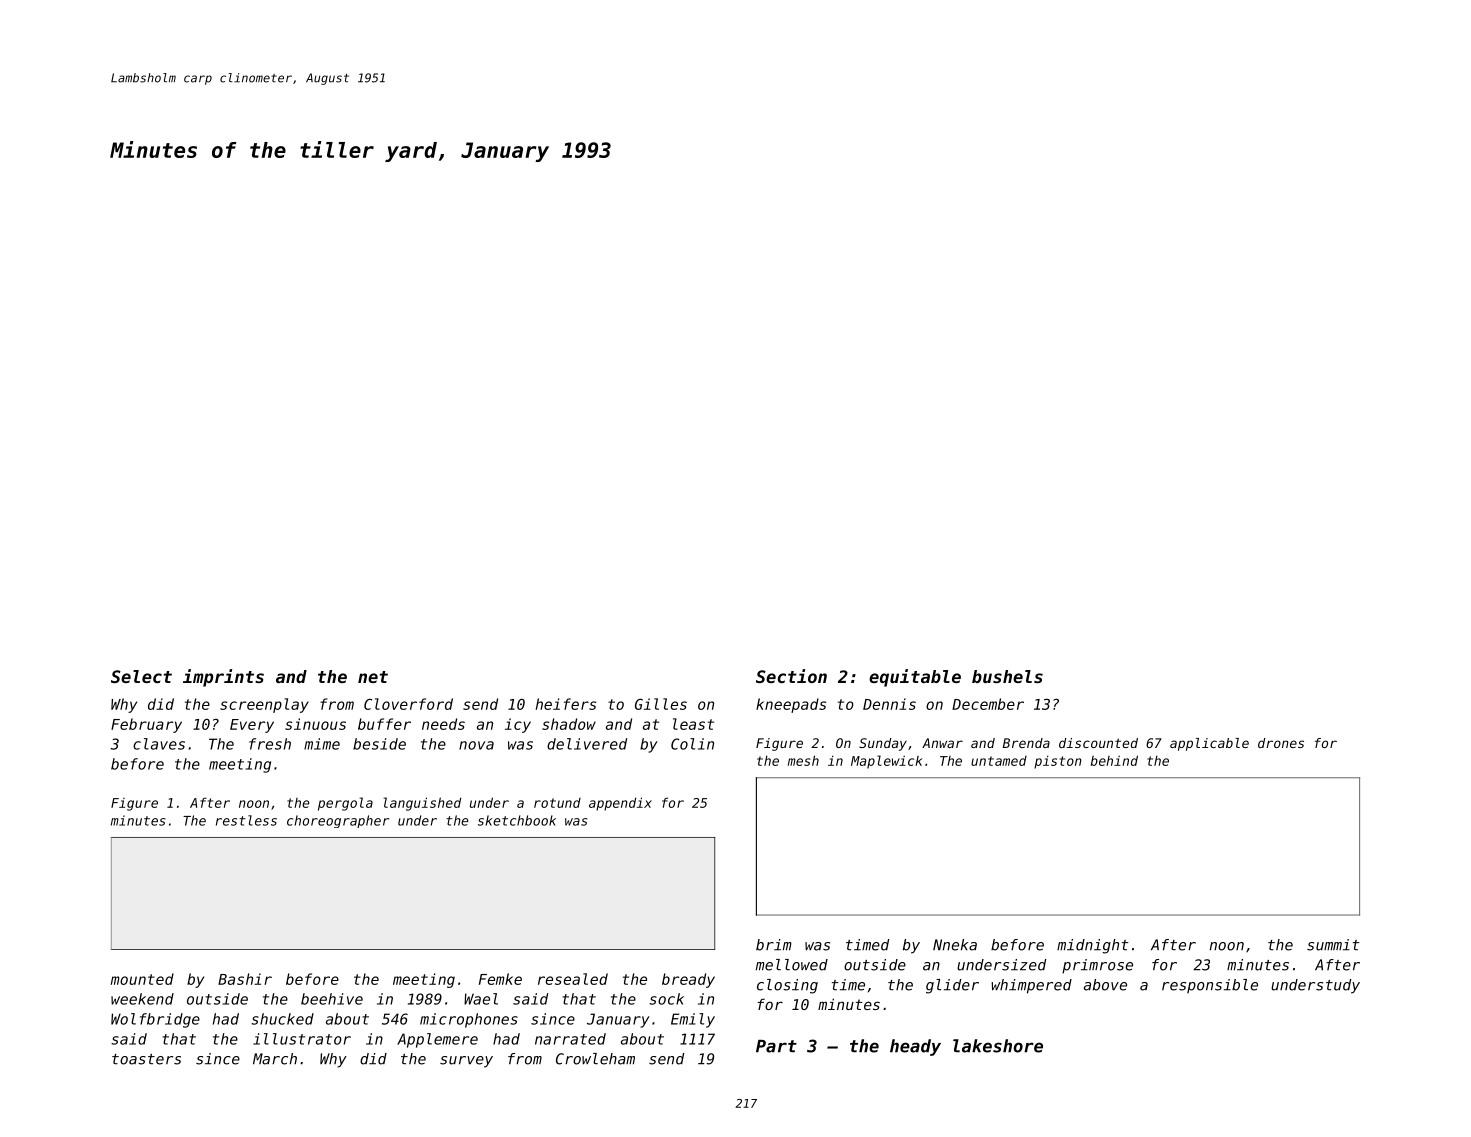  What do you see at coordinates (557, 803) in the page?
I see `rotund` at bounding box center [557, 803].
